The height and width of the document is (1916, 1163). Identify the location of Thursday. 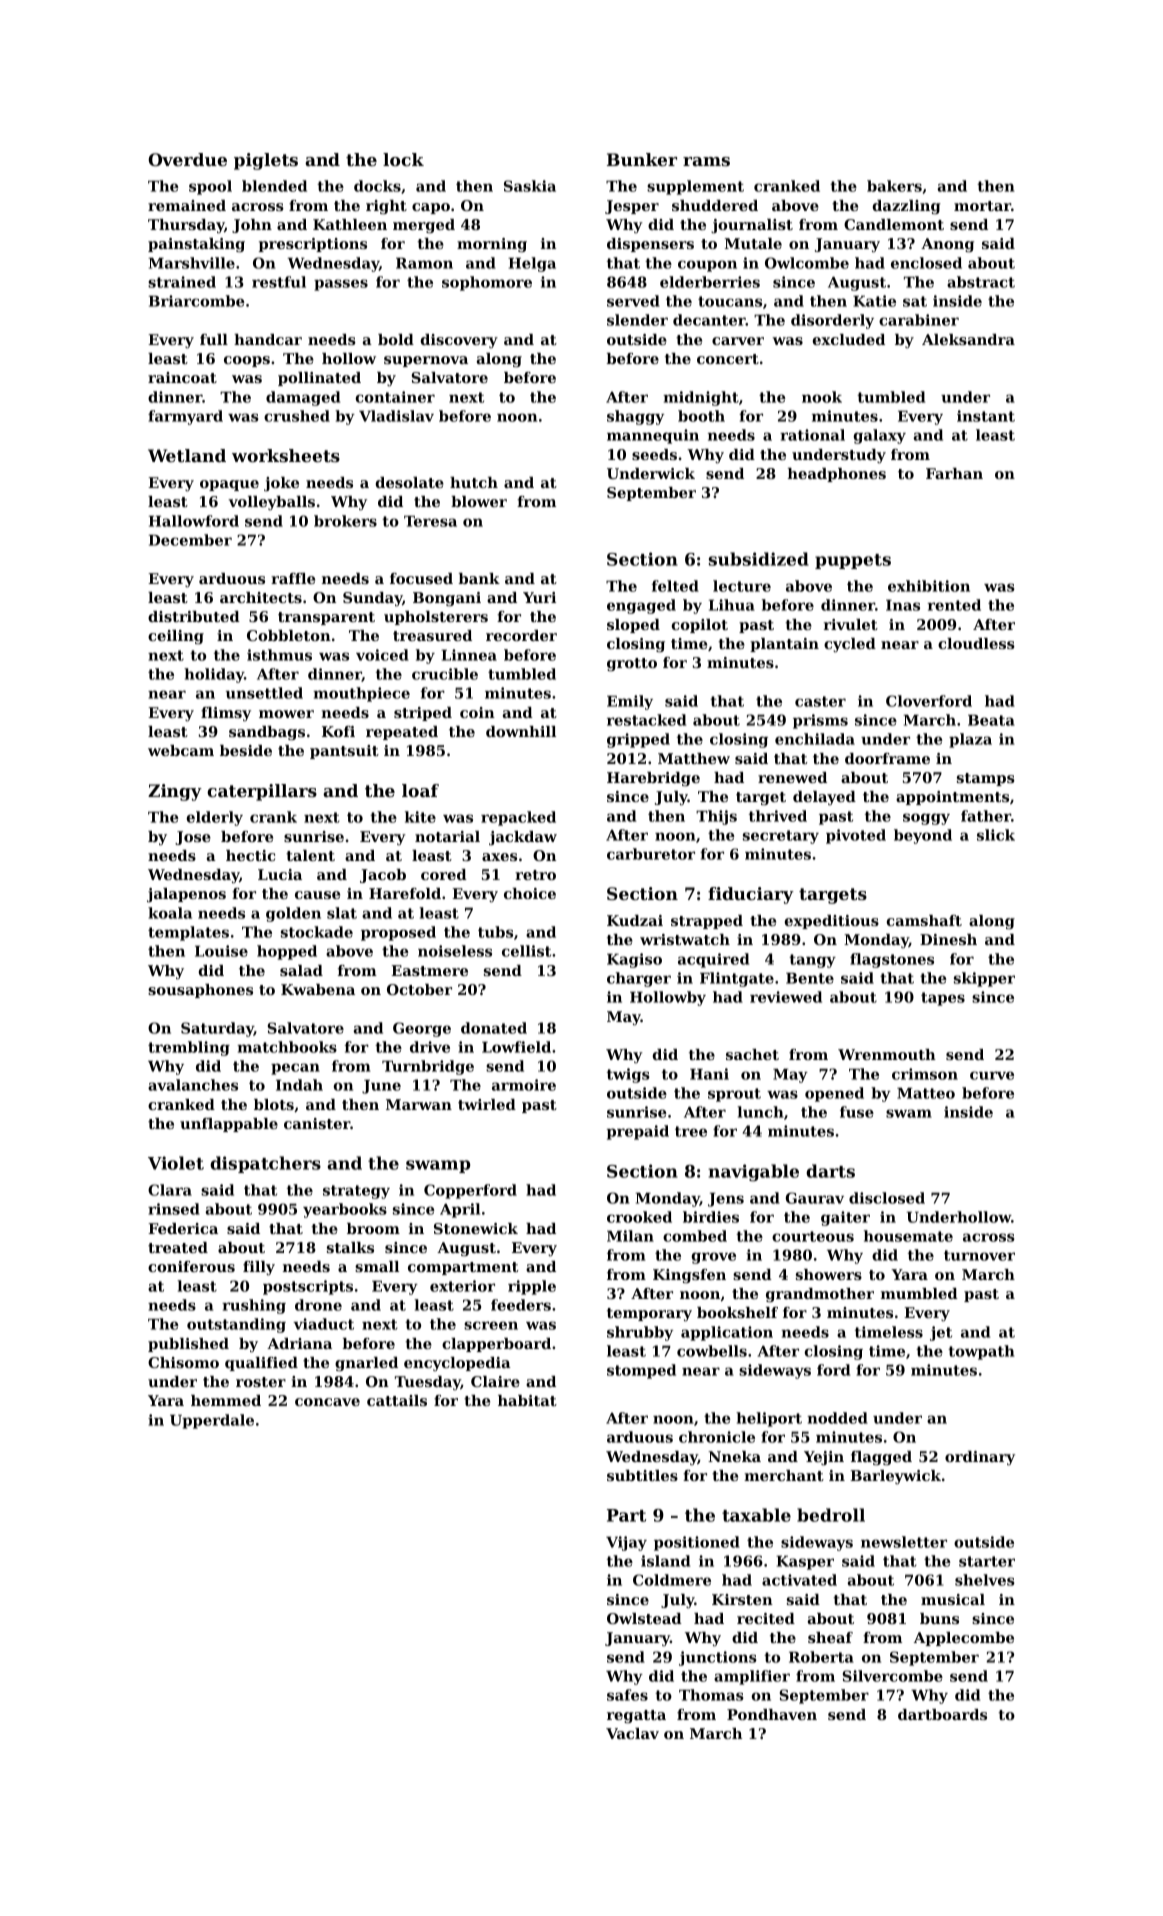
(186, 226).
